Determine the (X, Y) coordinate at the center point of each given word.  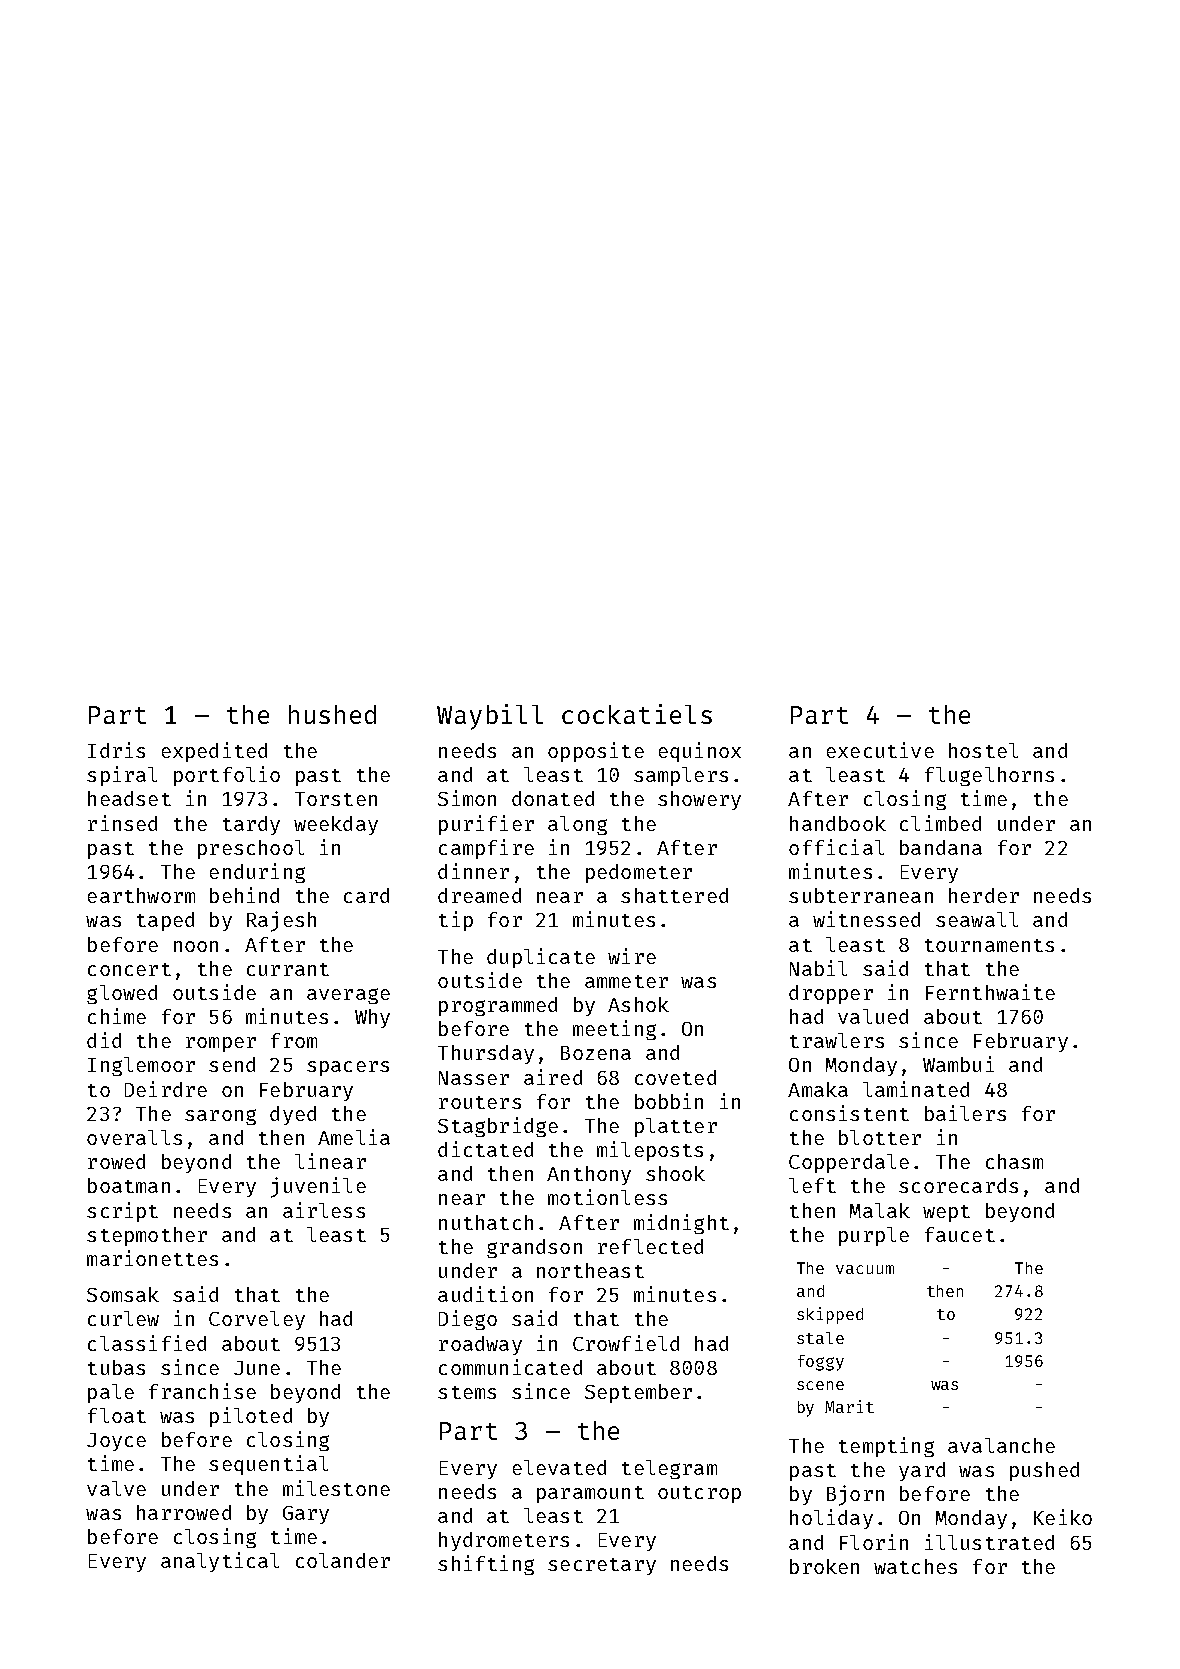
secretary (602, 1566)
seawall (977, 919)
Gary (306, 1515)
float (117, 1415)
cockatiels (637, 714)
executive (880, 750)
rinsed (122, 823)
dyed (293, 1115)
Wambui (958, 1064)
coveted (675, 1077)
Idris (116, 750)
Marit (849, 1406)
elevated (559, 1467)
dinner (473, 871)
